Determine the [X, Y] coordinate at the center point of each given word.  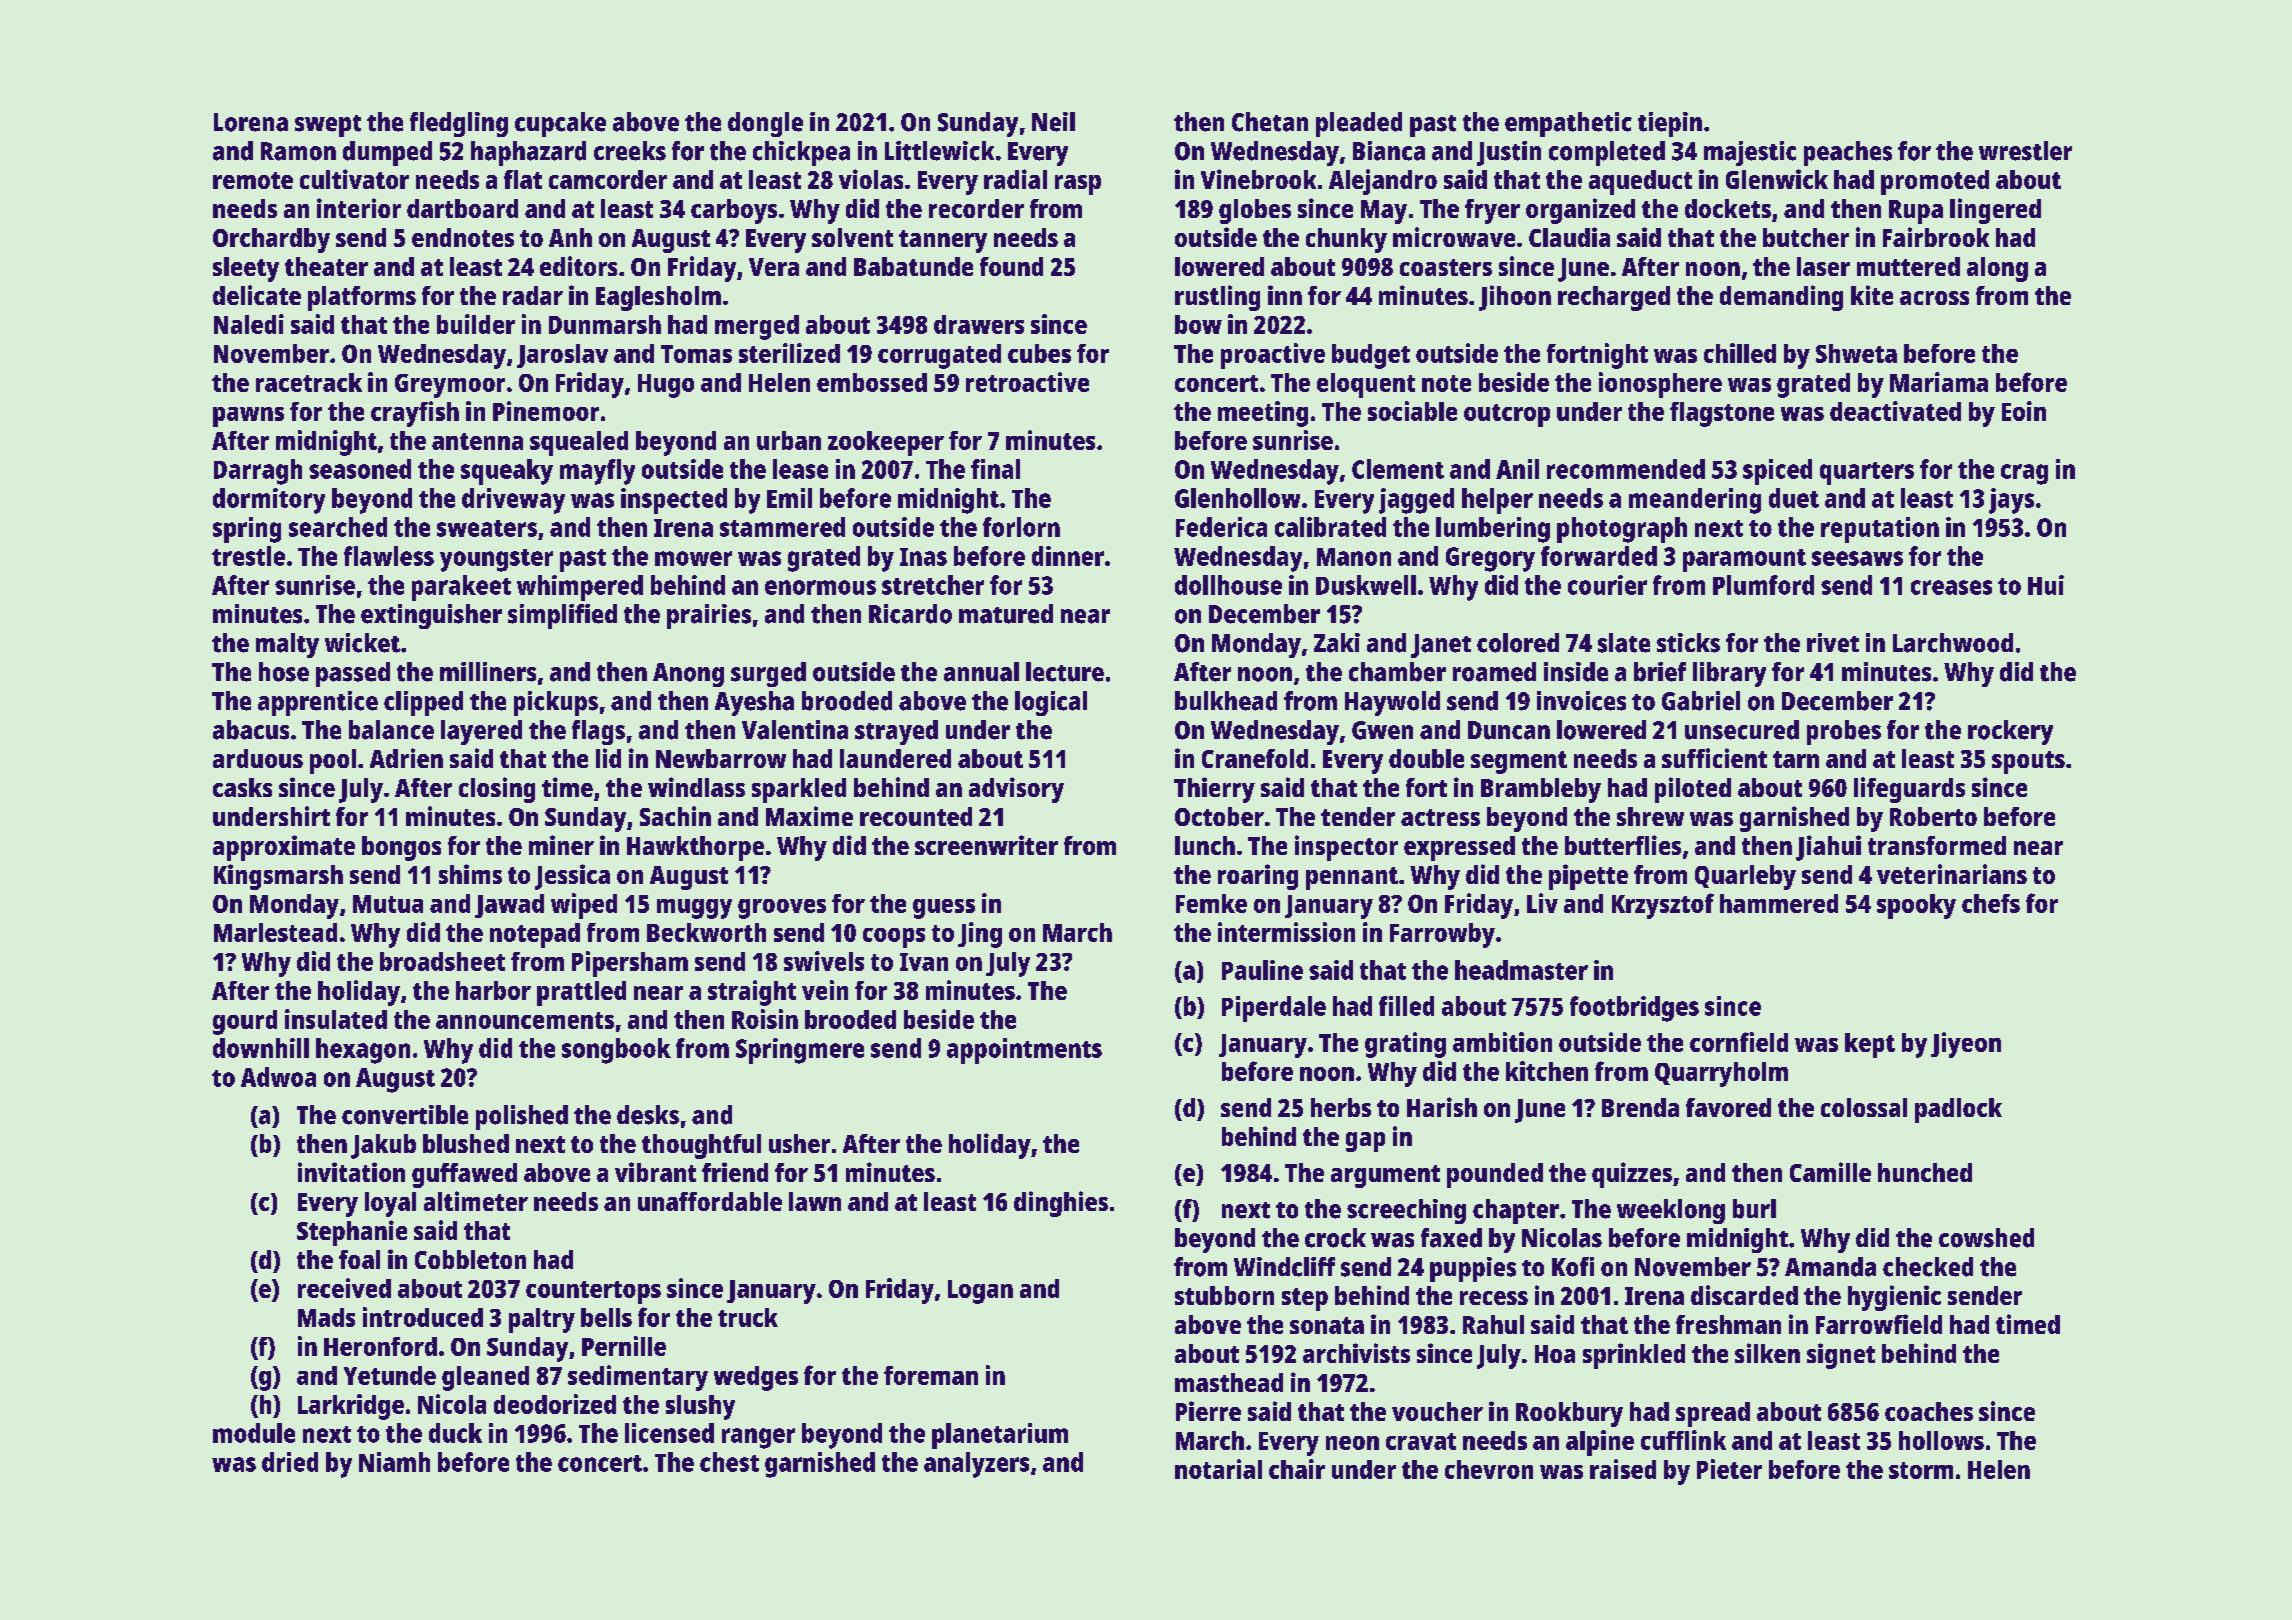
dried [290, 1462]
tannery [943, 241]
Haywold [1392, 703]
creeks [630, 151]
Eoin [2024, 411]
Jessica [572, 877]
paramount [1744, 560]
